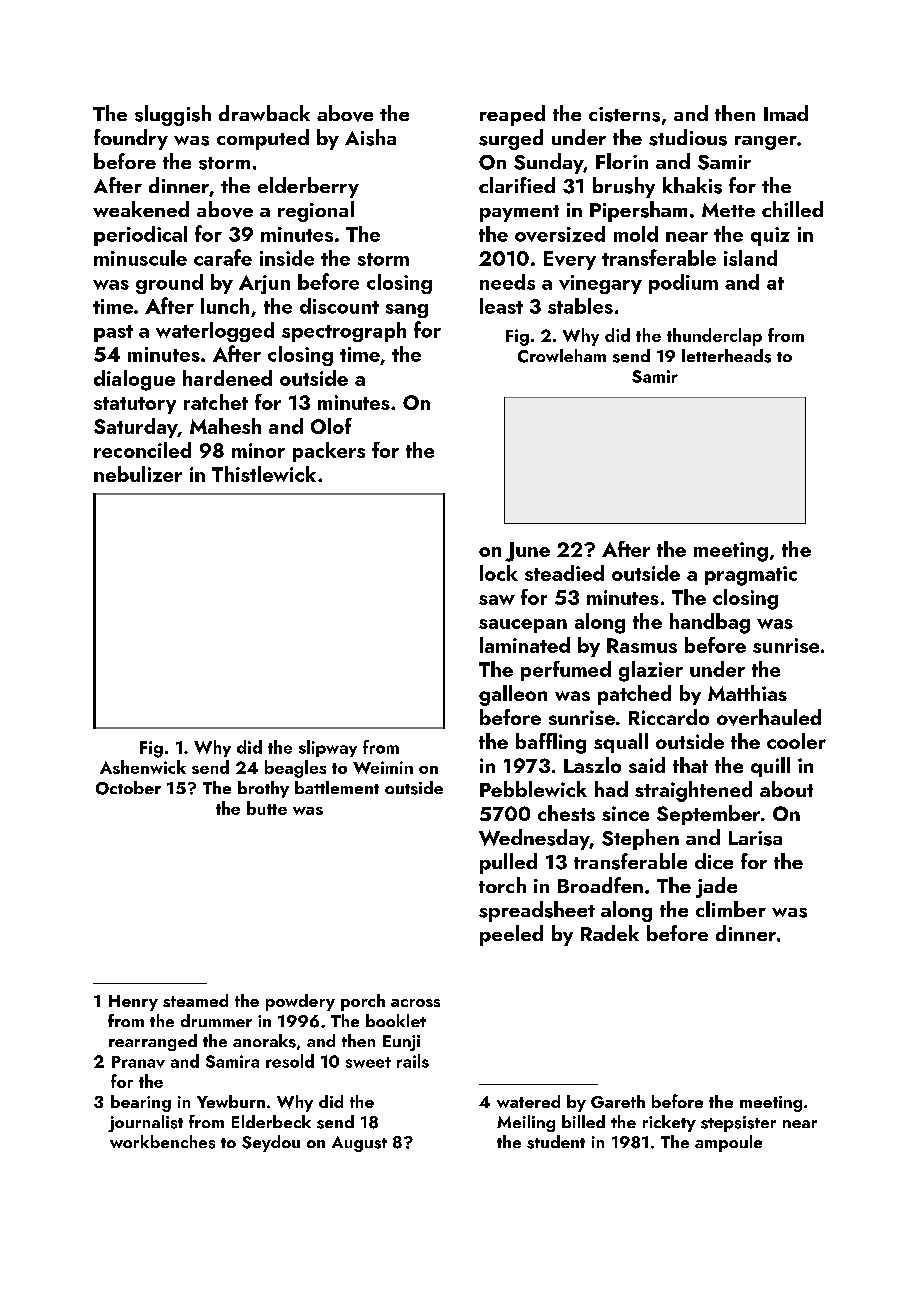 The width and height of the page is (924, 1311). Describe the element at coordinates (162, 1142) in the page. I see `workbenches` at that location.
